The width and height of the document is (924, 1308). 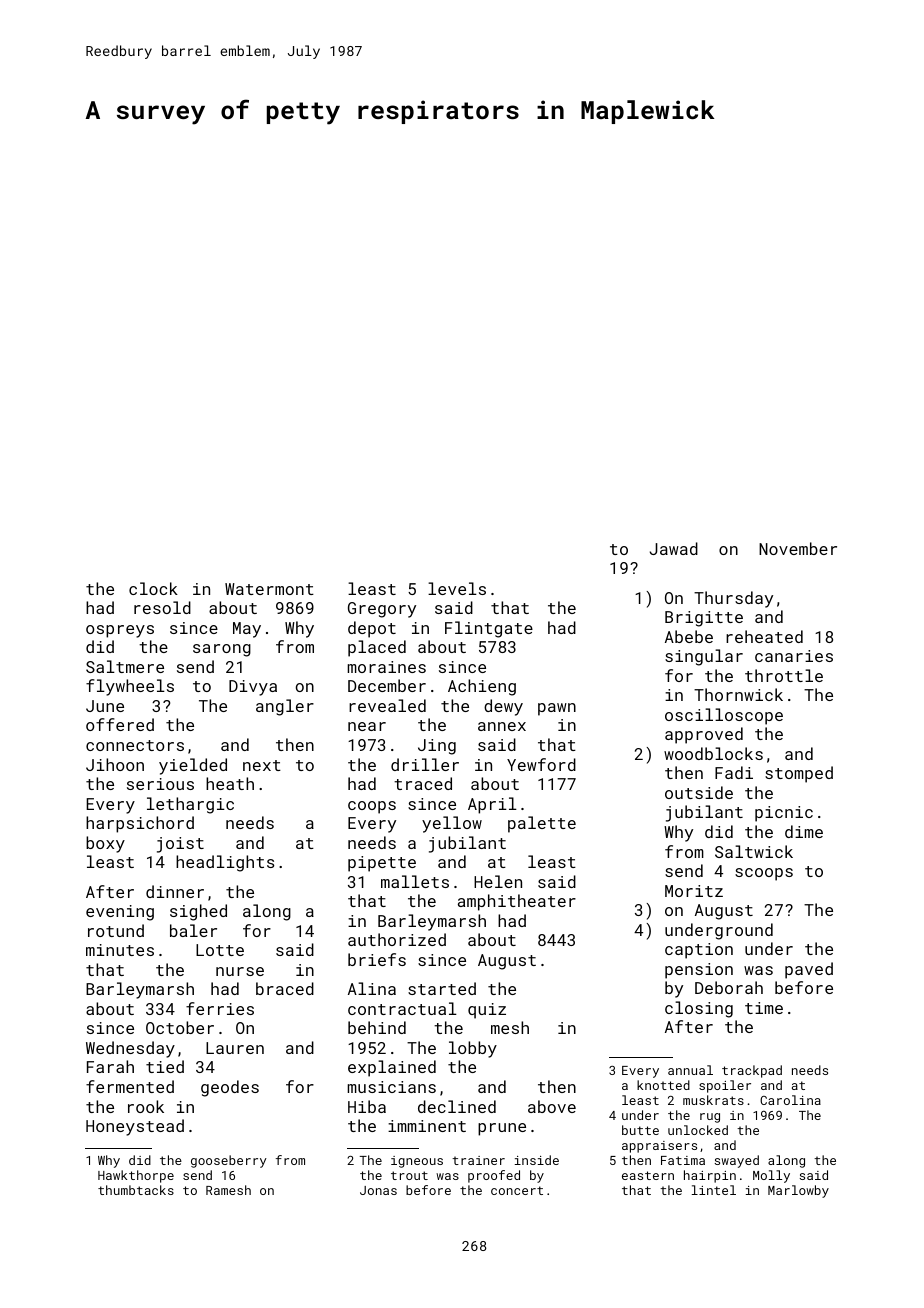 What do you see at coordinates (798, 1191) in the document?
I see `Marlowby` at bounding box center [798, 1191].
